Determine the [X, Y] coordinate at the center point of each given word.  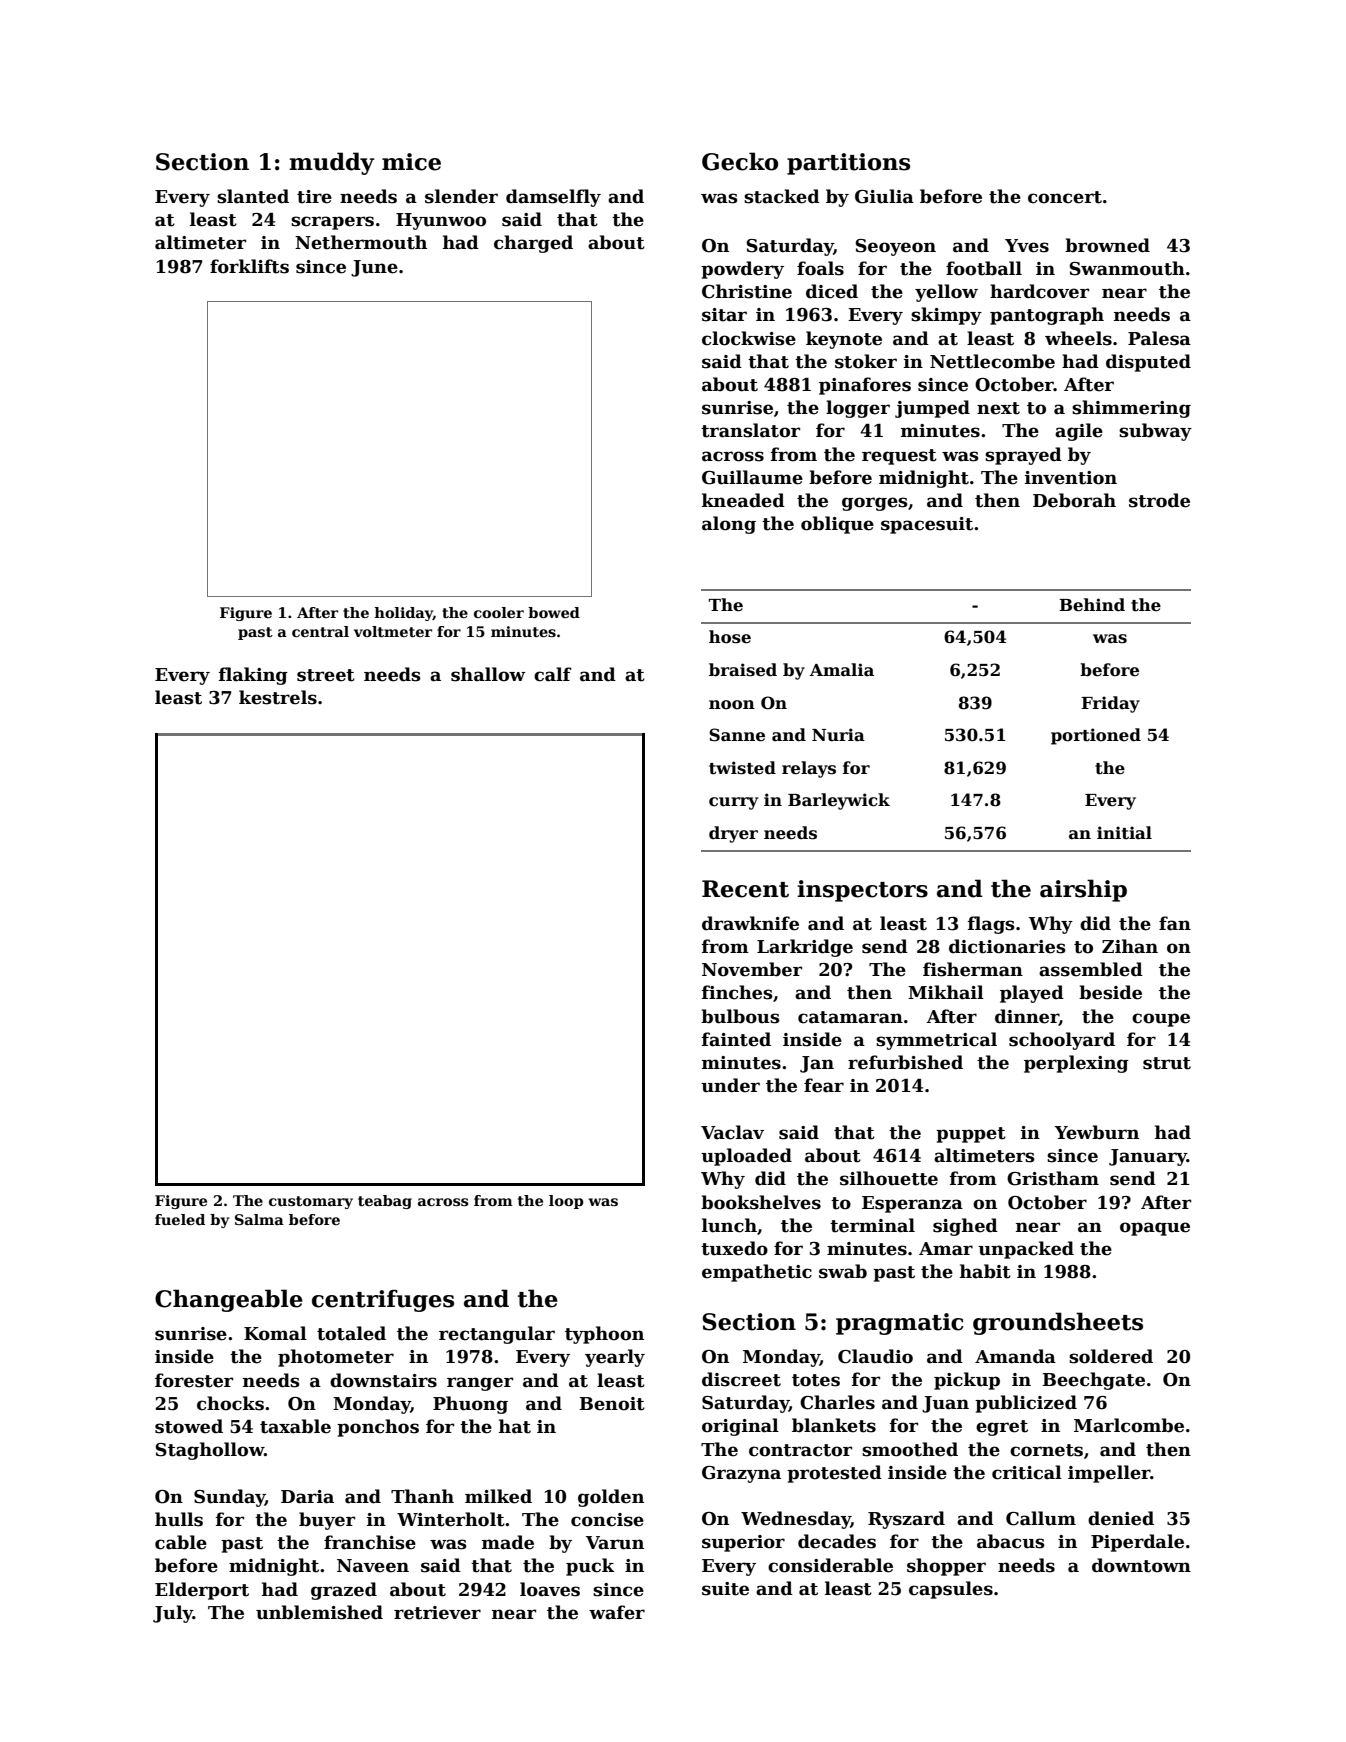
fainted [736, 1039]
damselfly [553, 198]
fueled [180, 1219]
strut [1167, 1063]
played [1032, 994]
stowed [189, 1426]
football [984, 268]
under [730, 1085]
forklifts [249, 266]
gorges [875, 504]
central [320, 631]
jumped [932, 409]
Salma [259, 1219]
